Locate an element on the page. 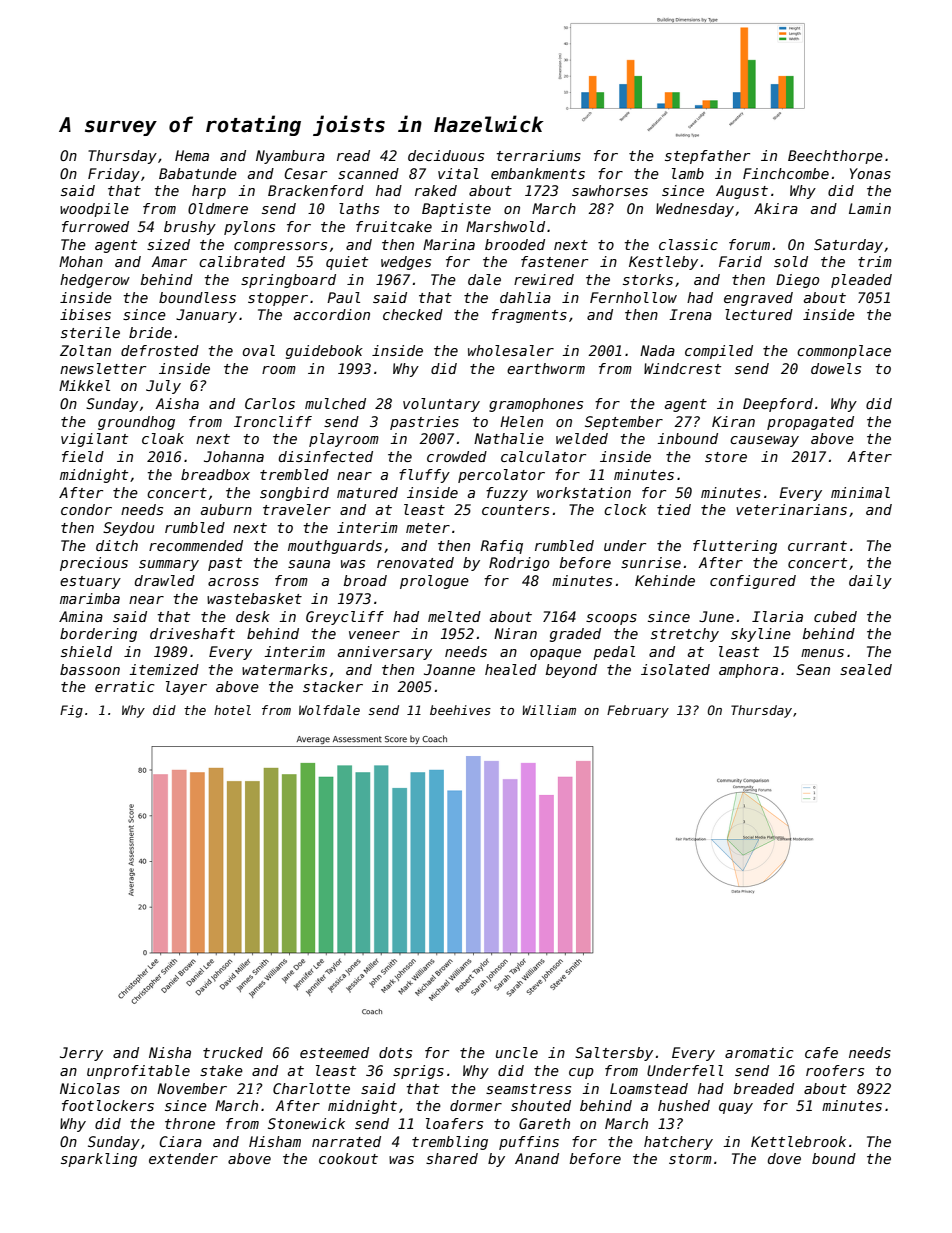  uncle is located at coordinates (517, 1052).
